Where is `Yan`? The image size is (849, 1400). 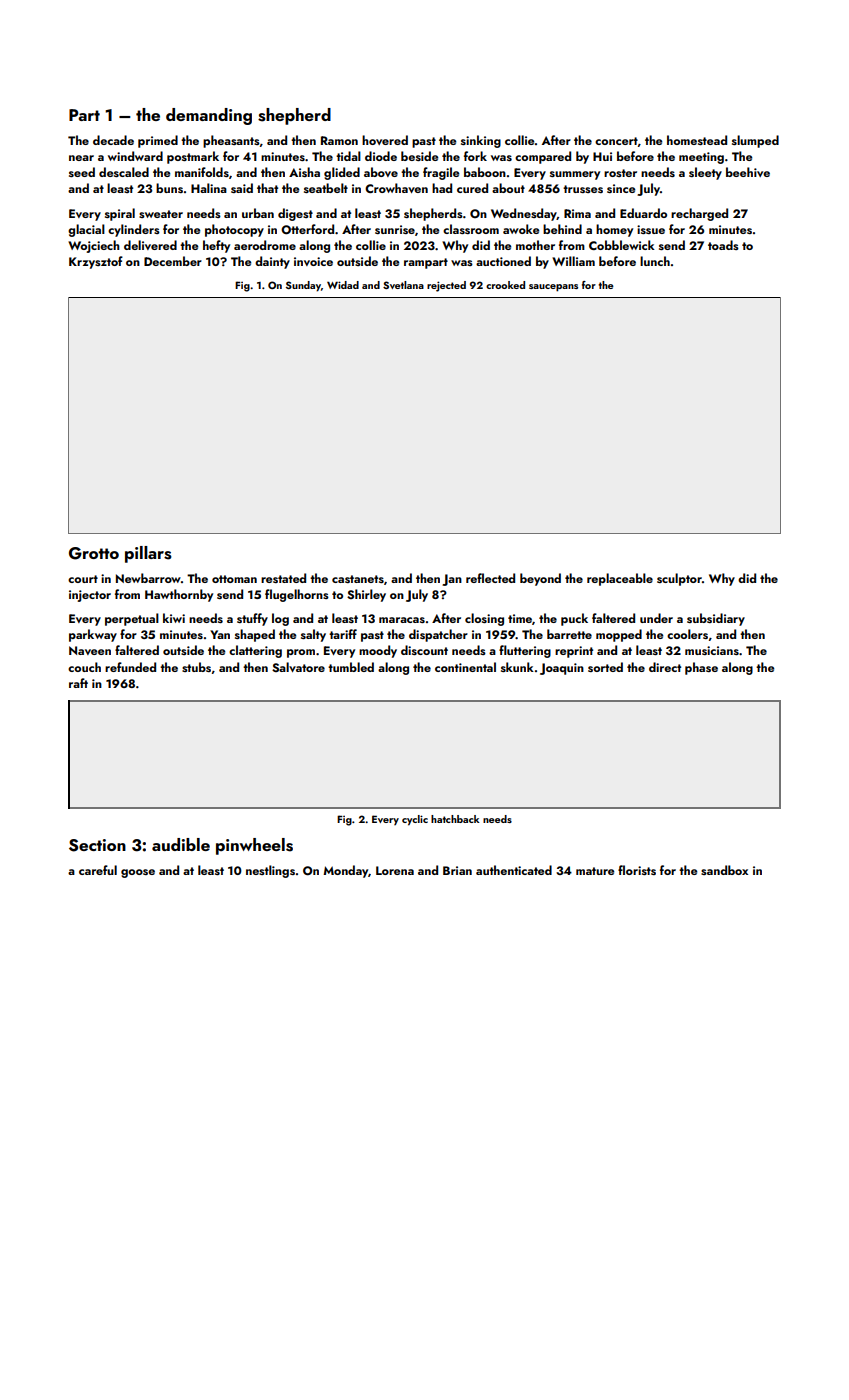 Yan is located at coordinates (220, 634).
